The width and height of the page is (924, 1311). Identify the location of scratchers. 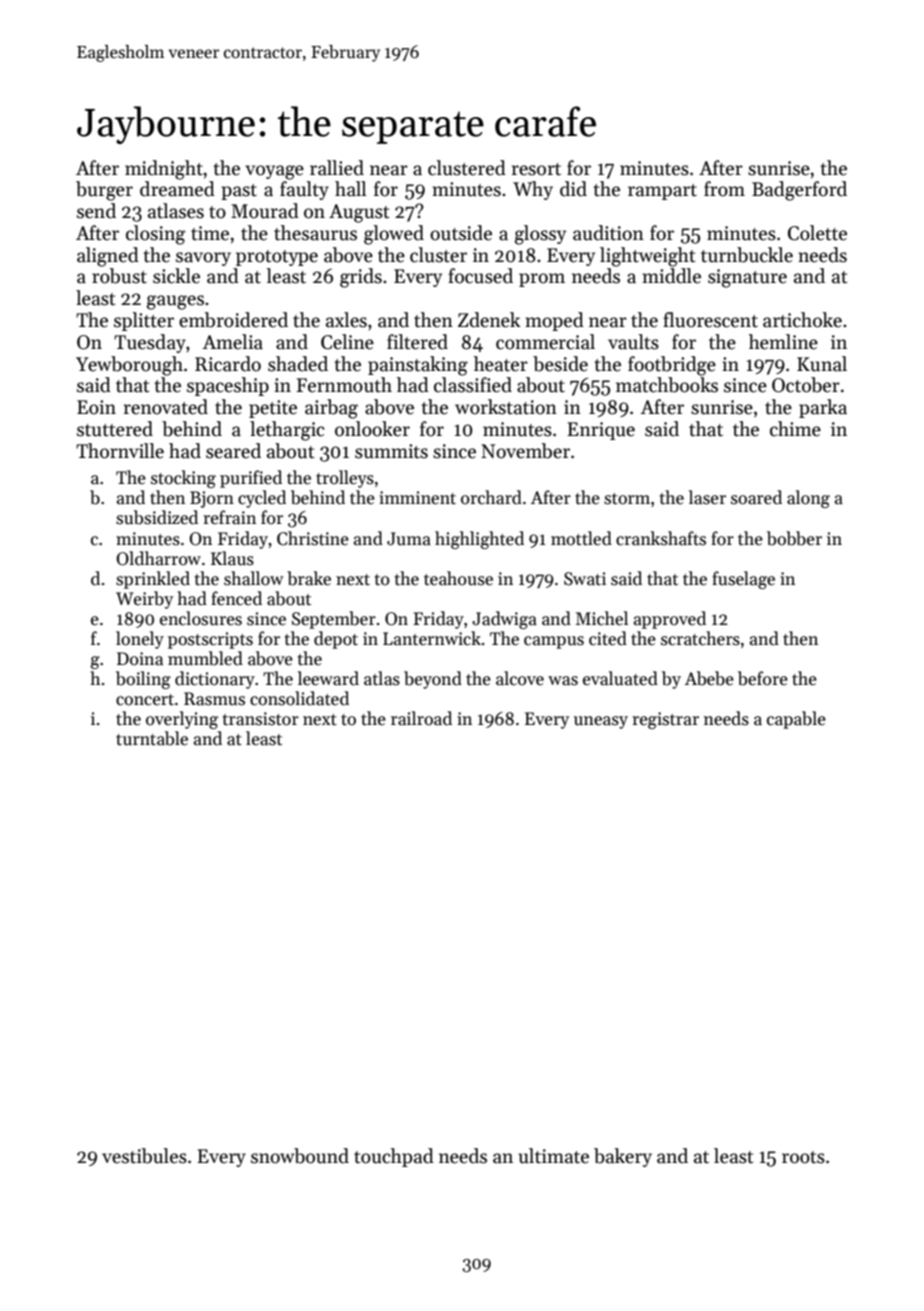
(700, 638).
